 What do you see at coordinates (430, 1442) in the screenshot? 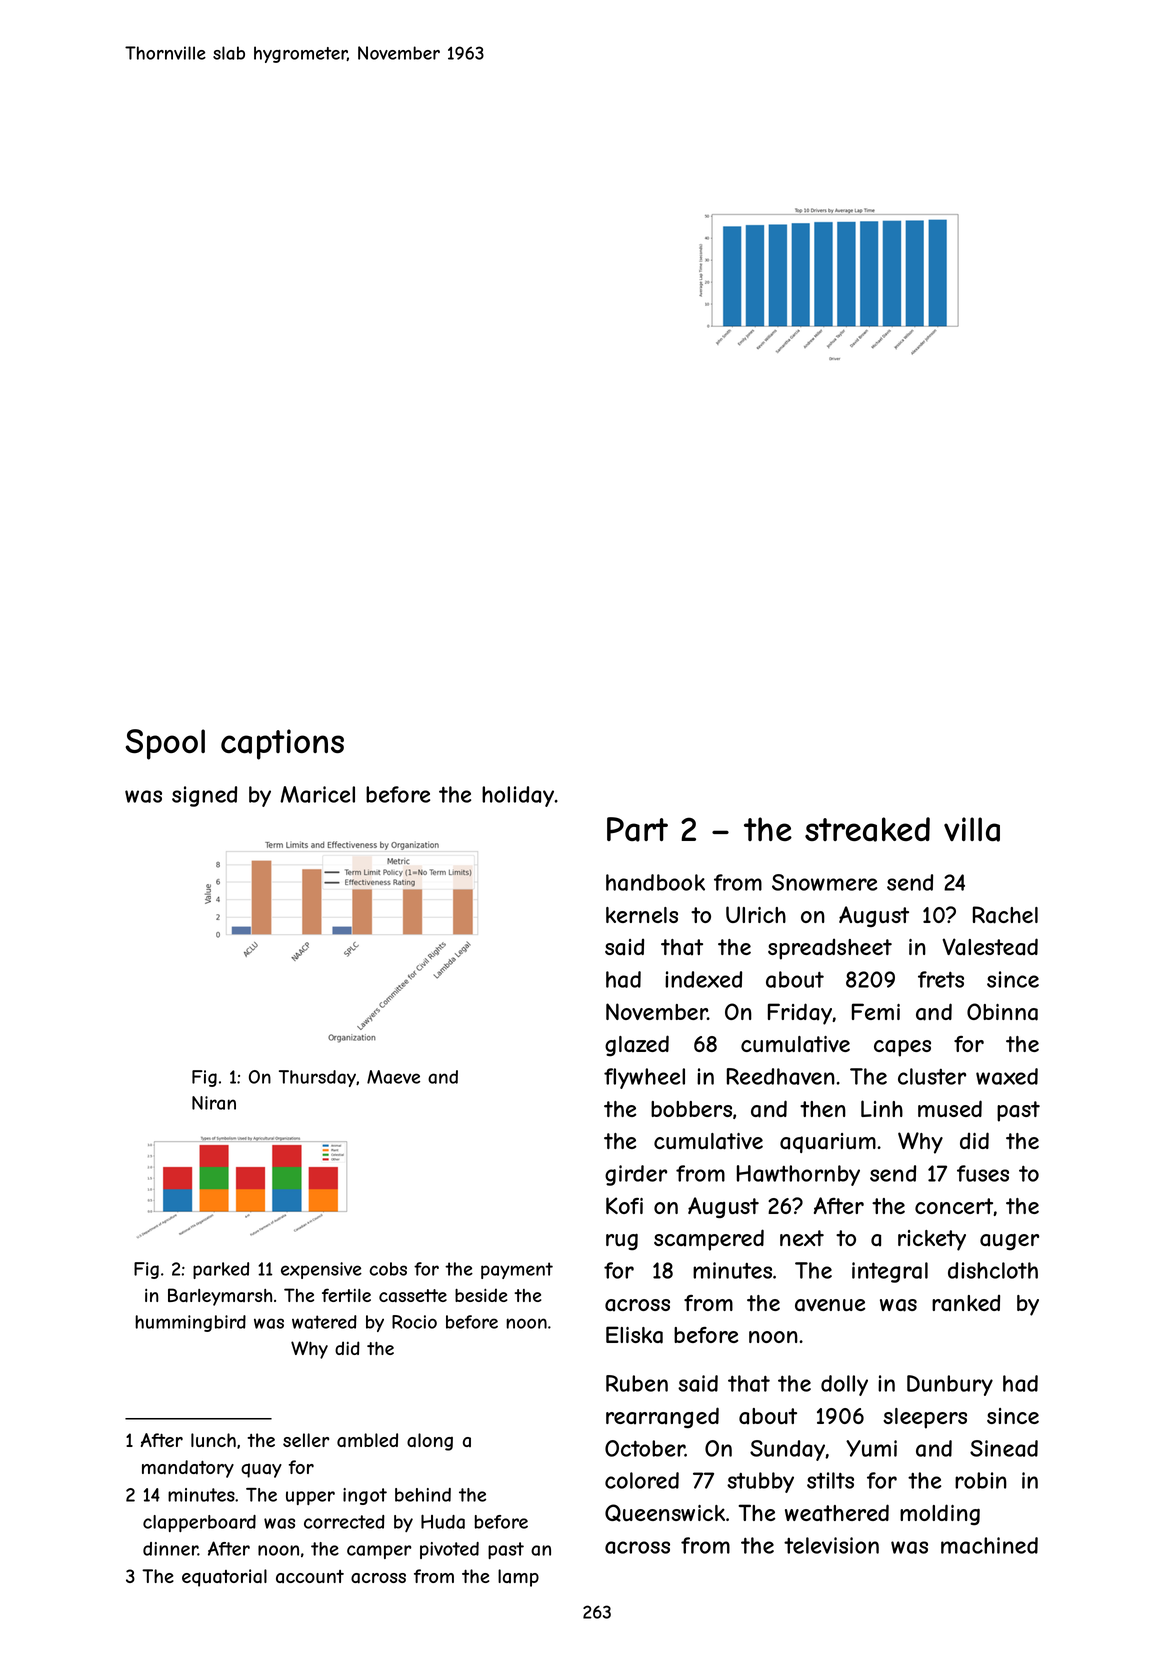
I see `along` at bounding box center [430, 1442].
